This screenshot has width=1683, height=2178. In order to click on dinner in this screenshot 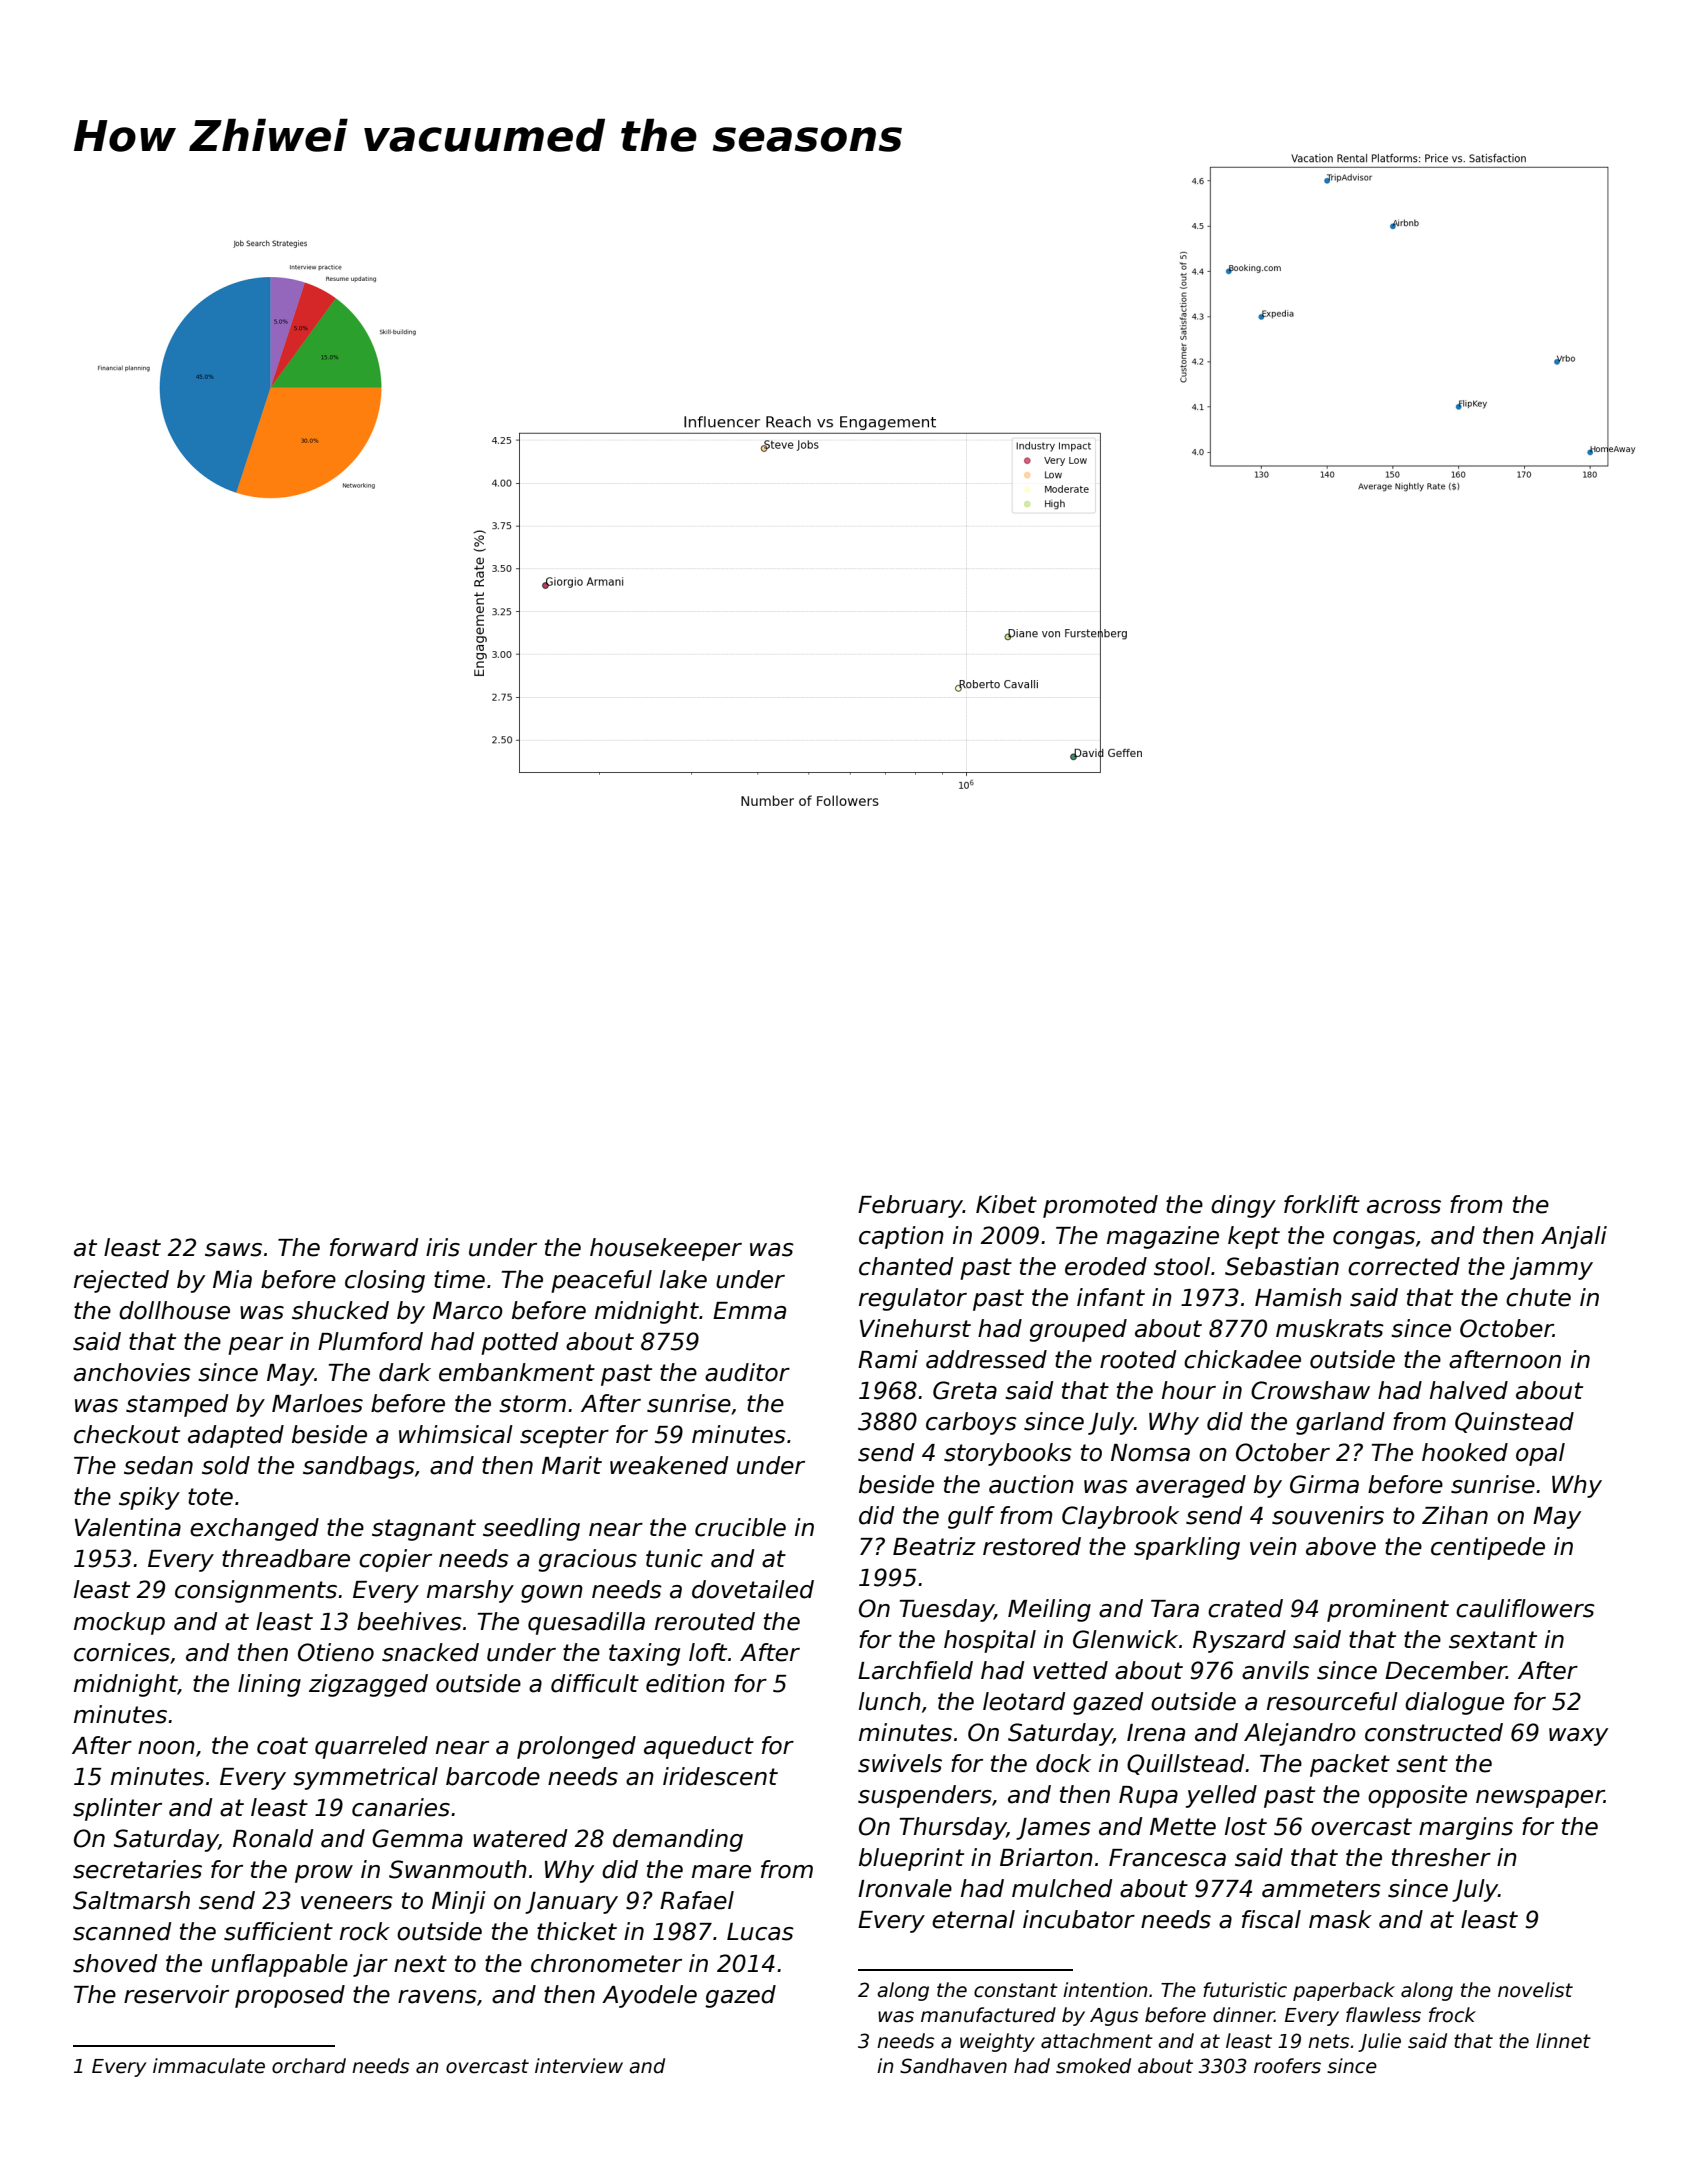, I will do `click(1243, 2015)`.
